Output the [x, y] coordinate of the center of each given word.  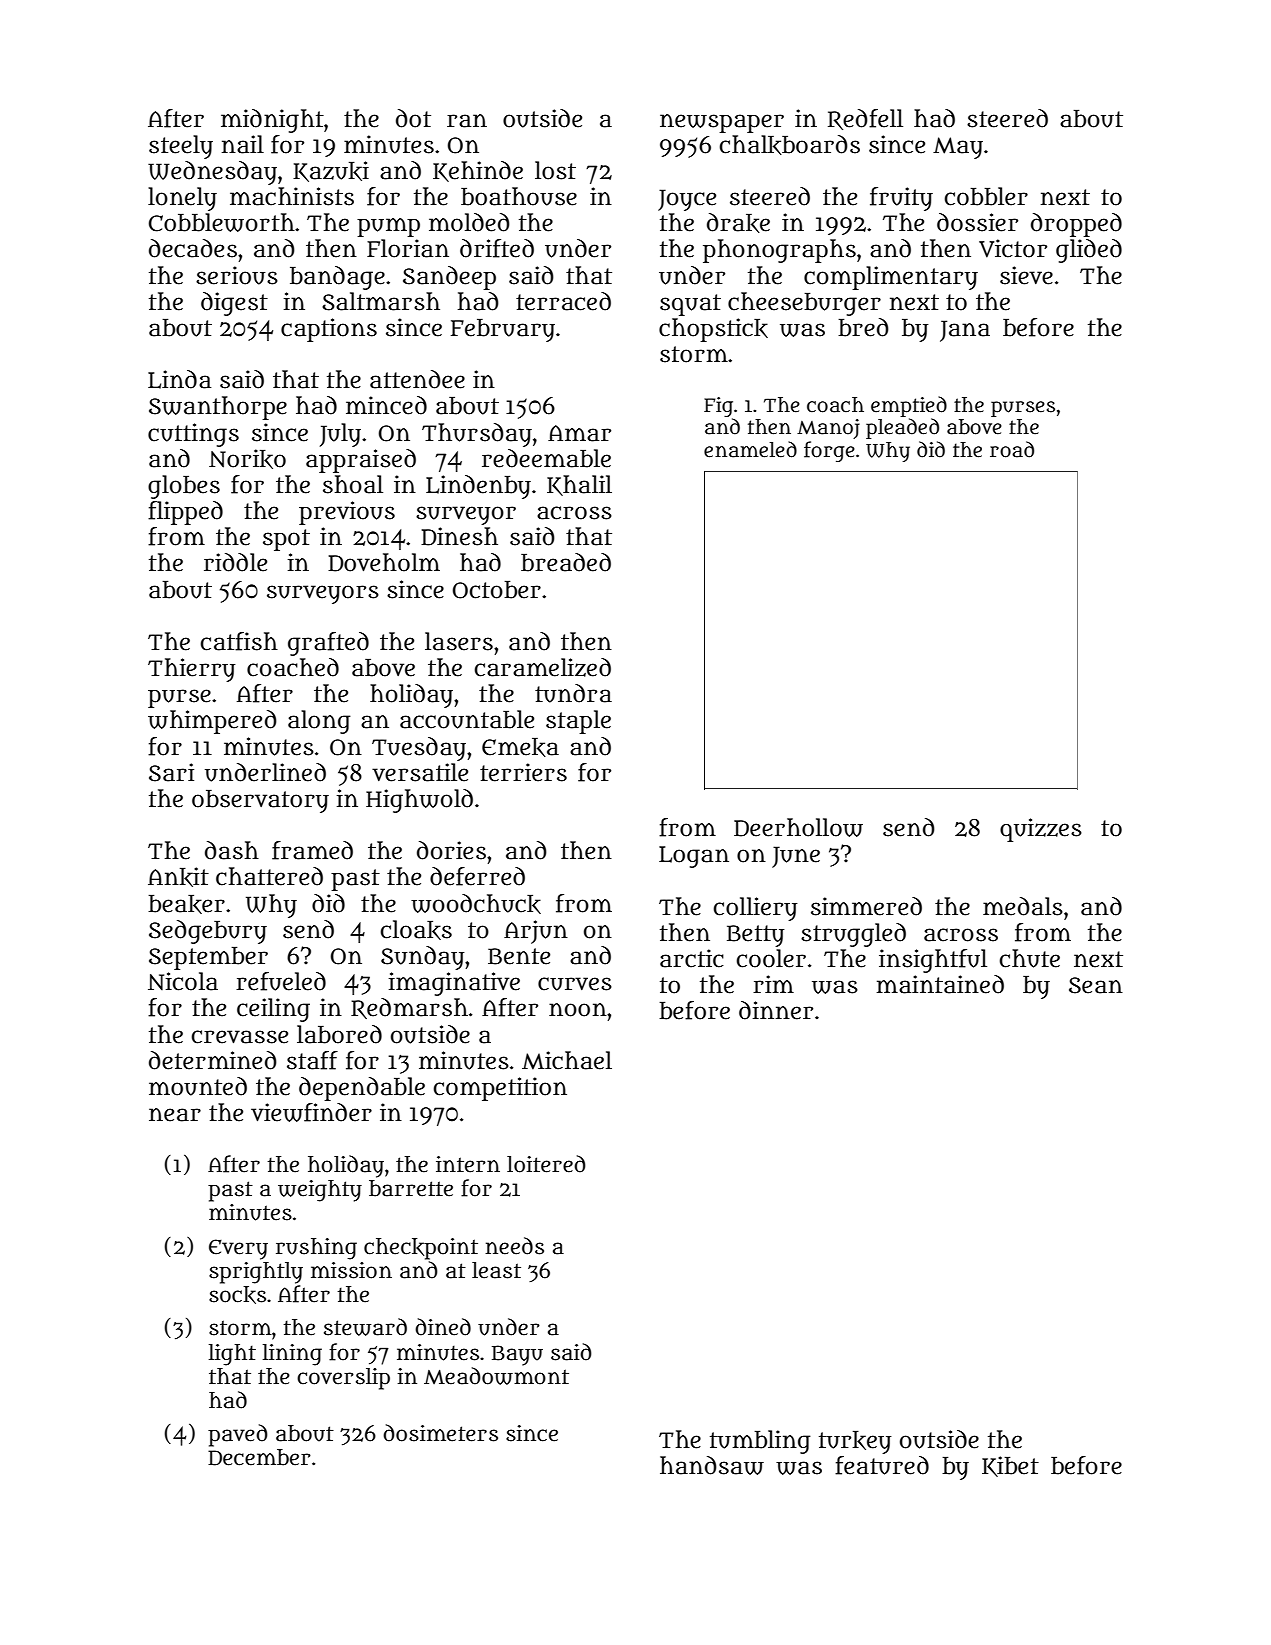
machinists [292, 196]
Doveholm [384, 562]
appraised [361, 461]
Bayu [517, 1355]
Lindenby [478, 487]
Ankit [178, 877]
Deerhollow [798, 827]
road [1012, 449]
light [232, 1355]
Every [238, 1249]
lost [555, 170]
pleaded [902, 428]
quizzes [1041, 830]
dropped [1076, 225]
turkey [855, 1442]
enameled [750, 449]
